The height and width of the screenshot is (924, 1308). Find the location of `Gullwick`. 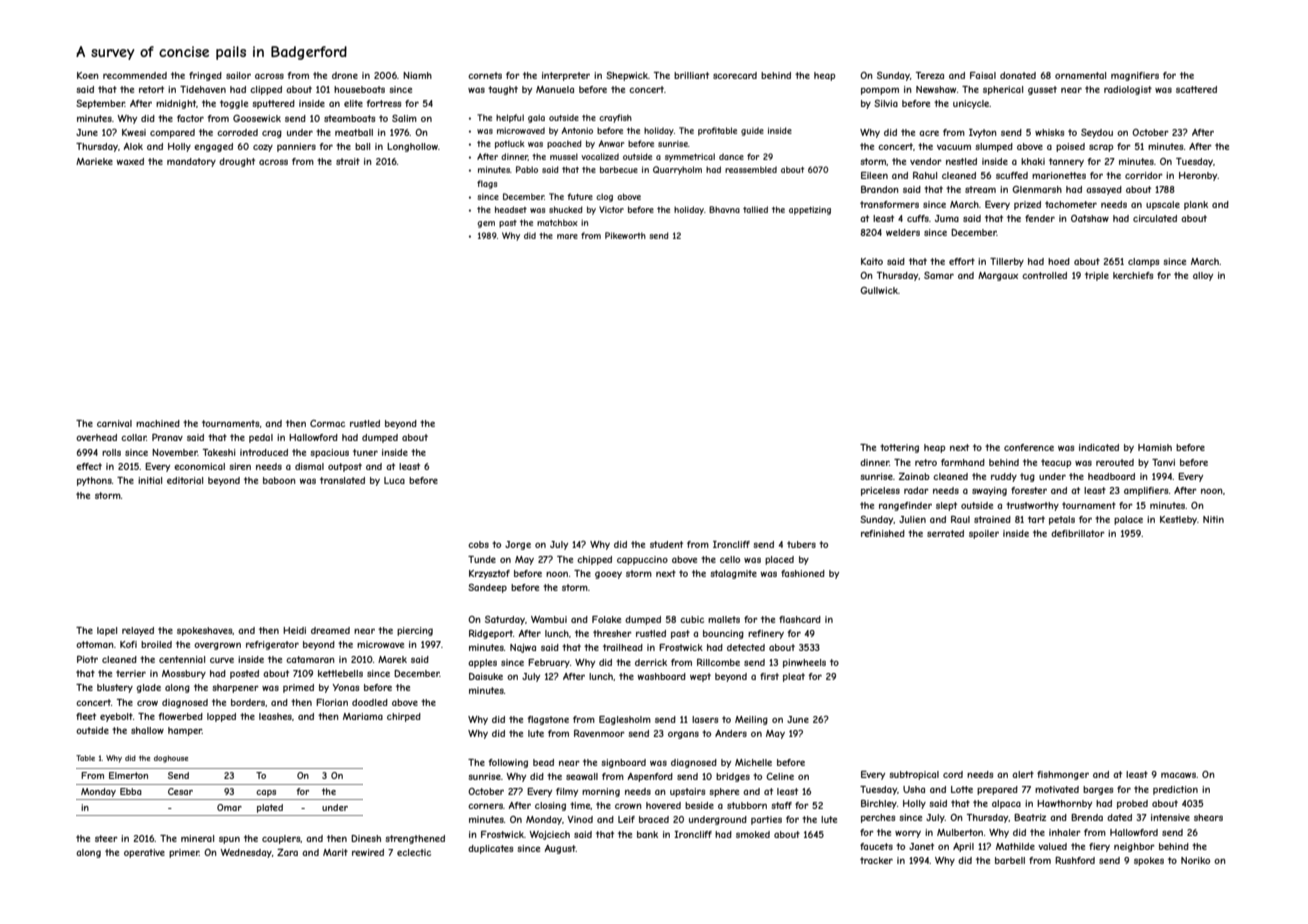

Gullwick is located at coordinates (879, 290).
